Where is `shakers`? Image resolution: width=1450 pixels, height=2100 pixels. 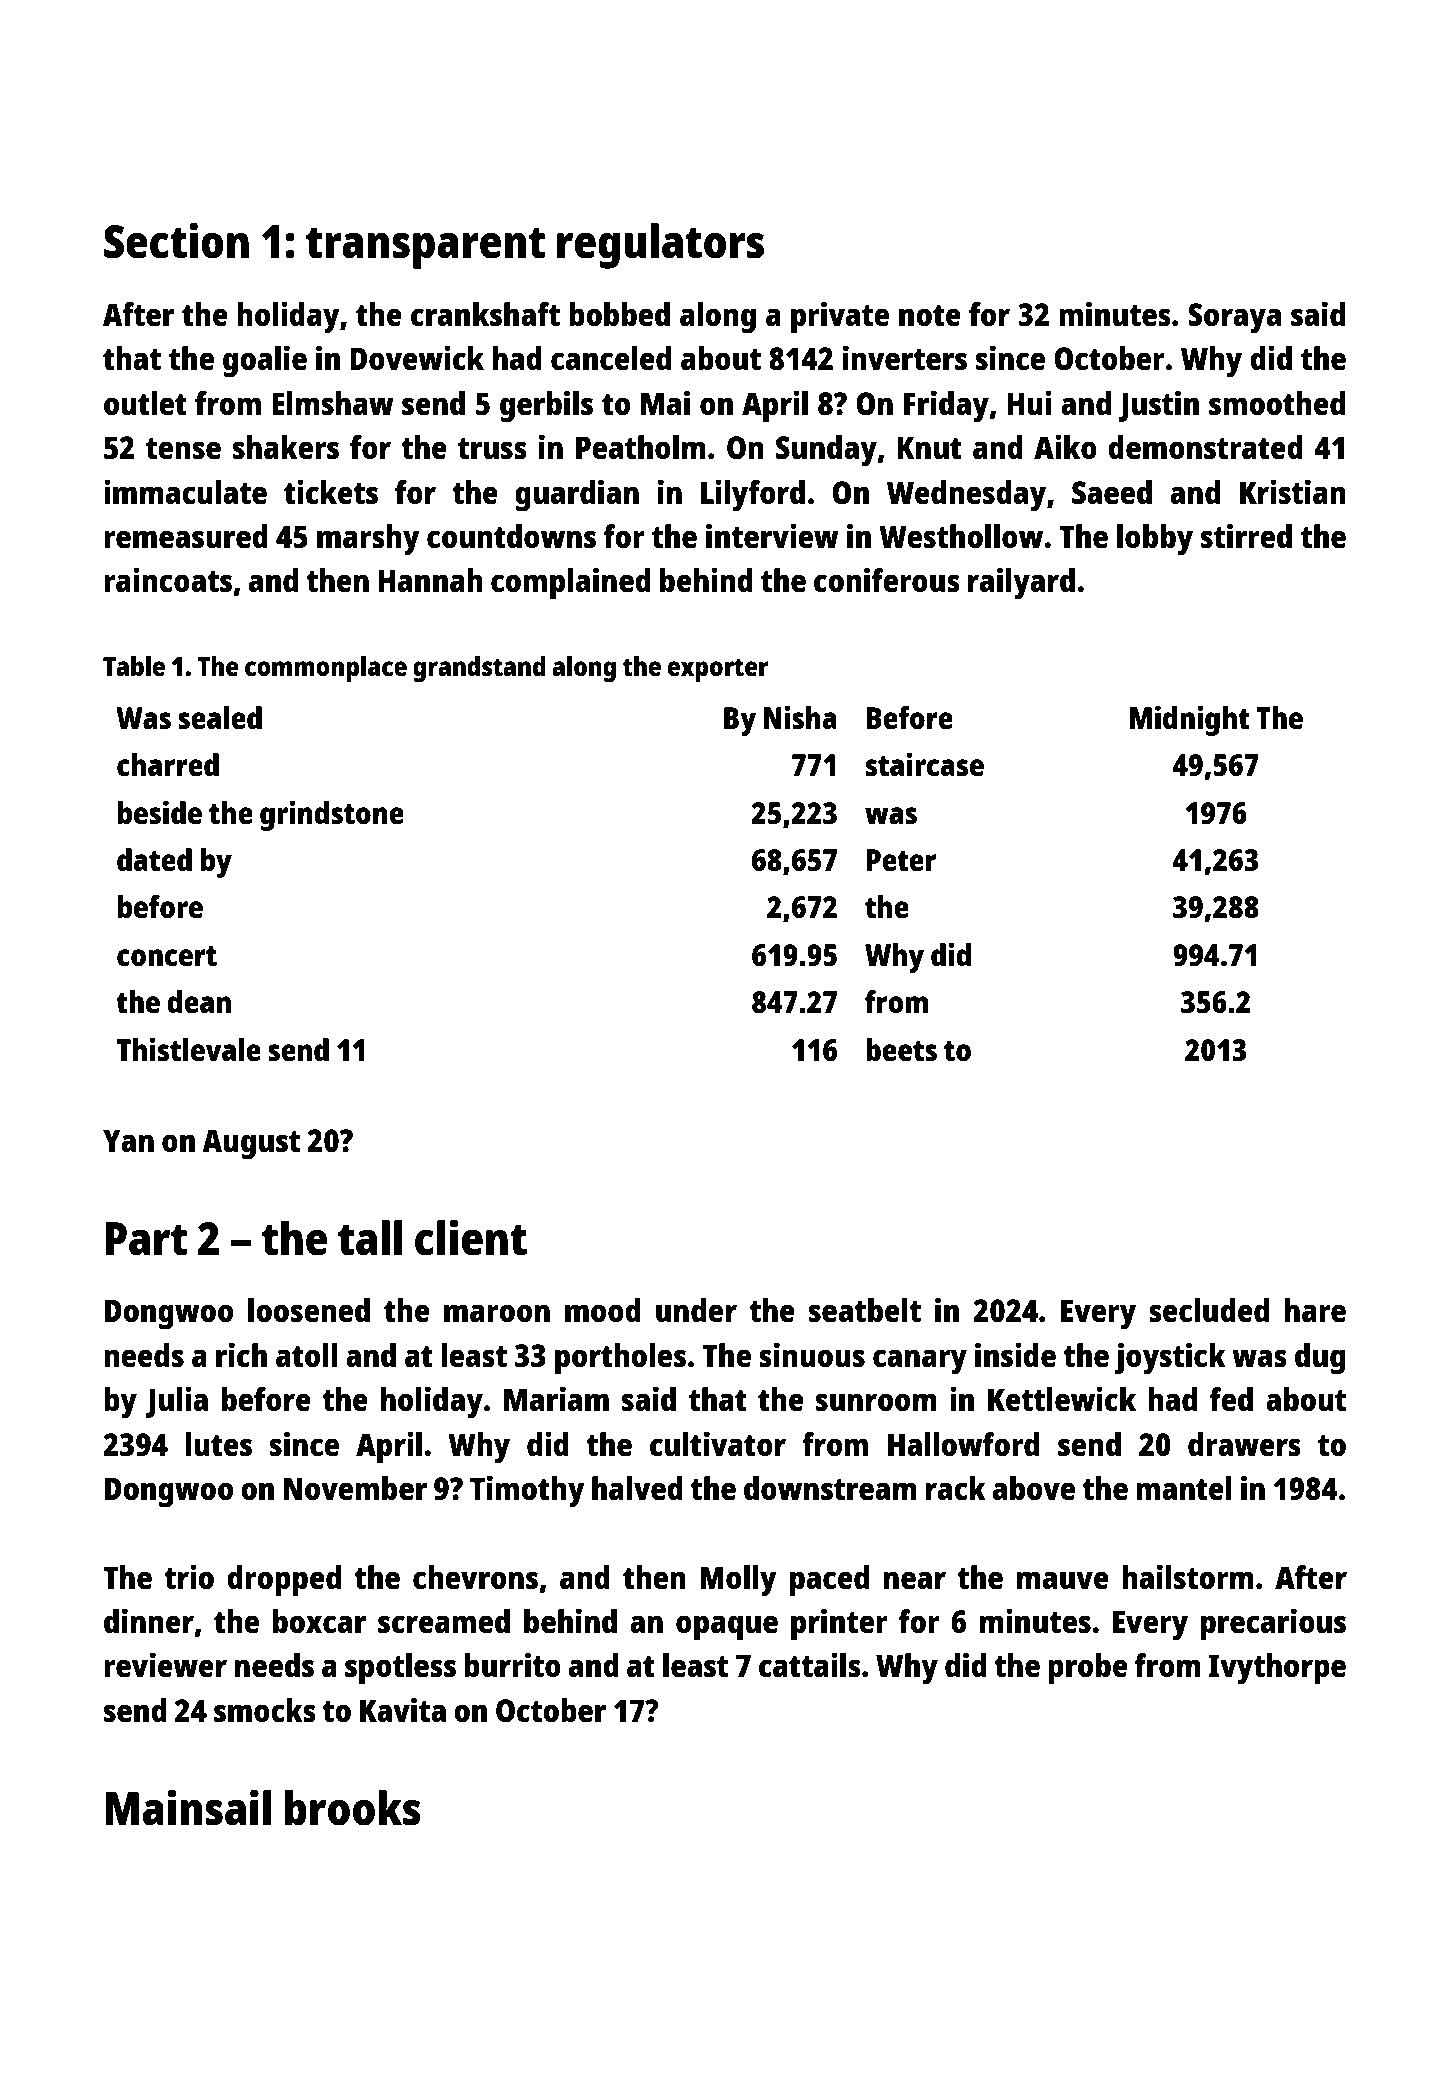 shakers is located at coordinates (286, 447).
